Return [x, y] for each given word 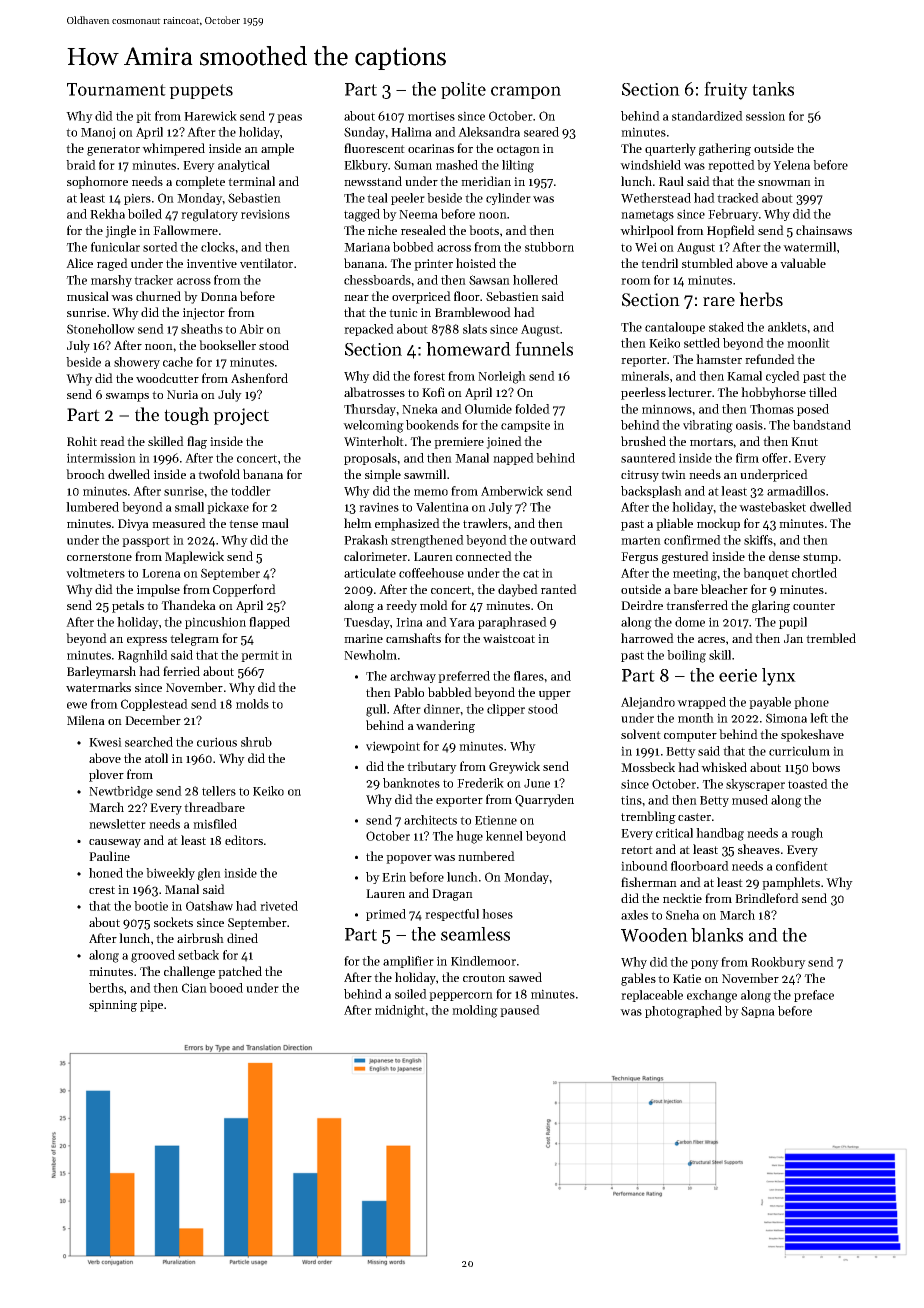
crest [102, 890]
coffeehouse [431, 573]
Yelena [791, 165]
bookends [432, 425]
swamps [127, 397]
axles [634, 915]
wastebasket [772, 507]
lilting [518, 166]
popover [409, 859]
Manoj [98, 133]
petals [128, 606]
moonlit [808, 343]
